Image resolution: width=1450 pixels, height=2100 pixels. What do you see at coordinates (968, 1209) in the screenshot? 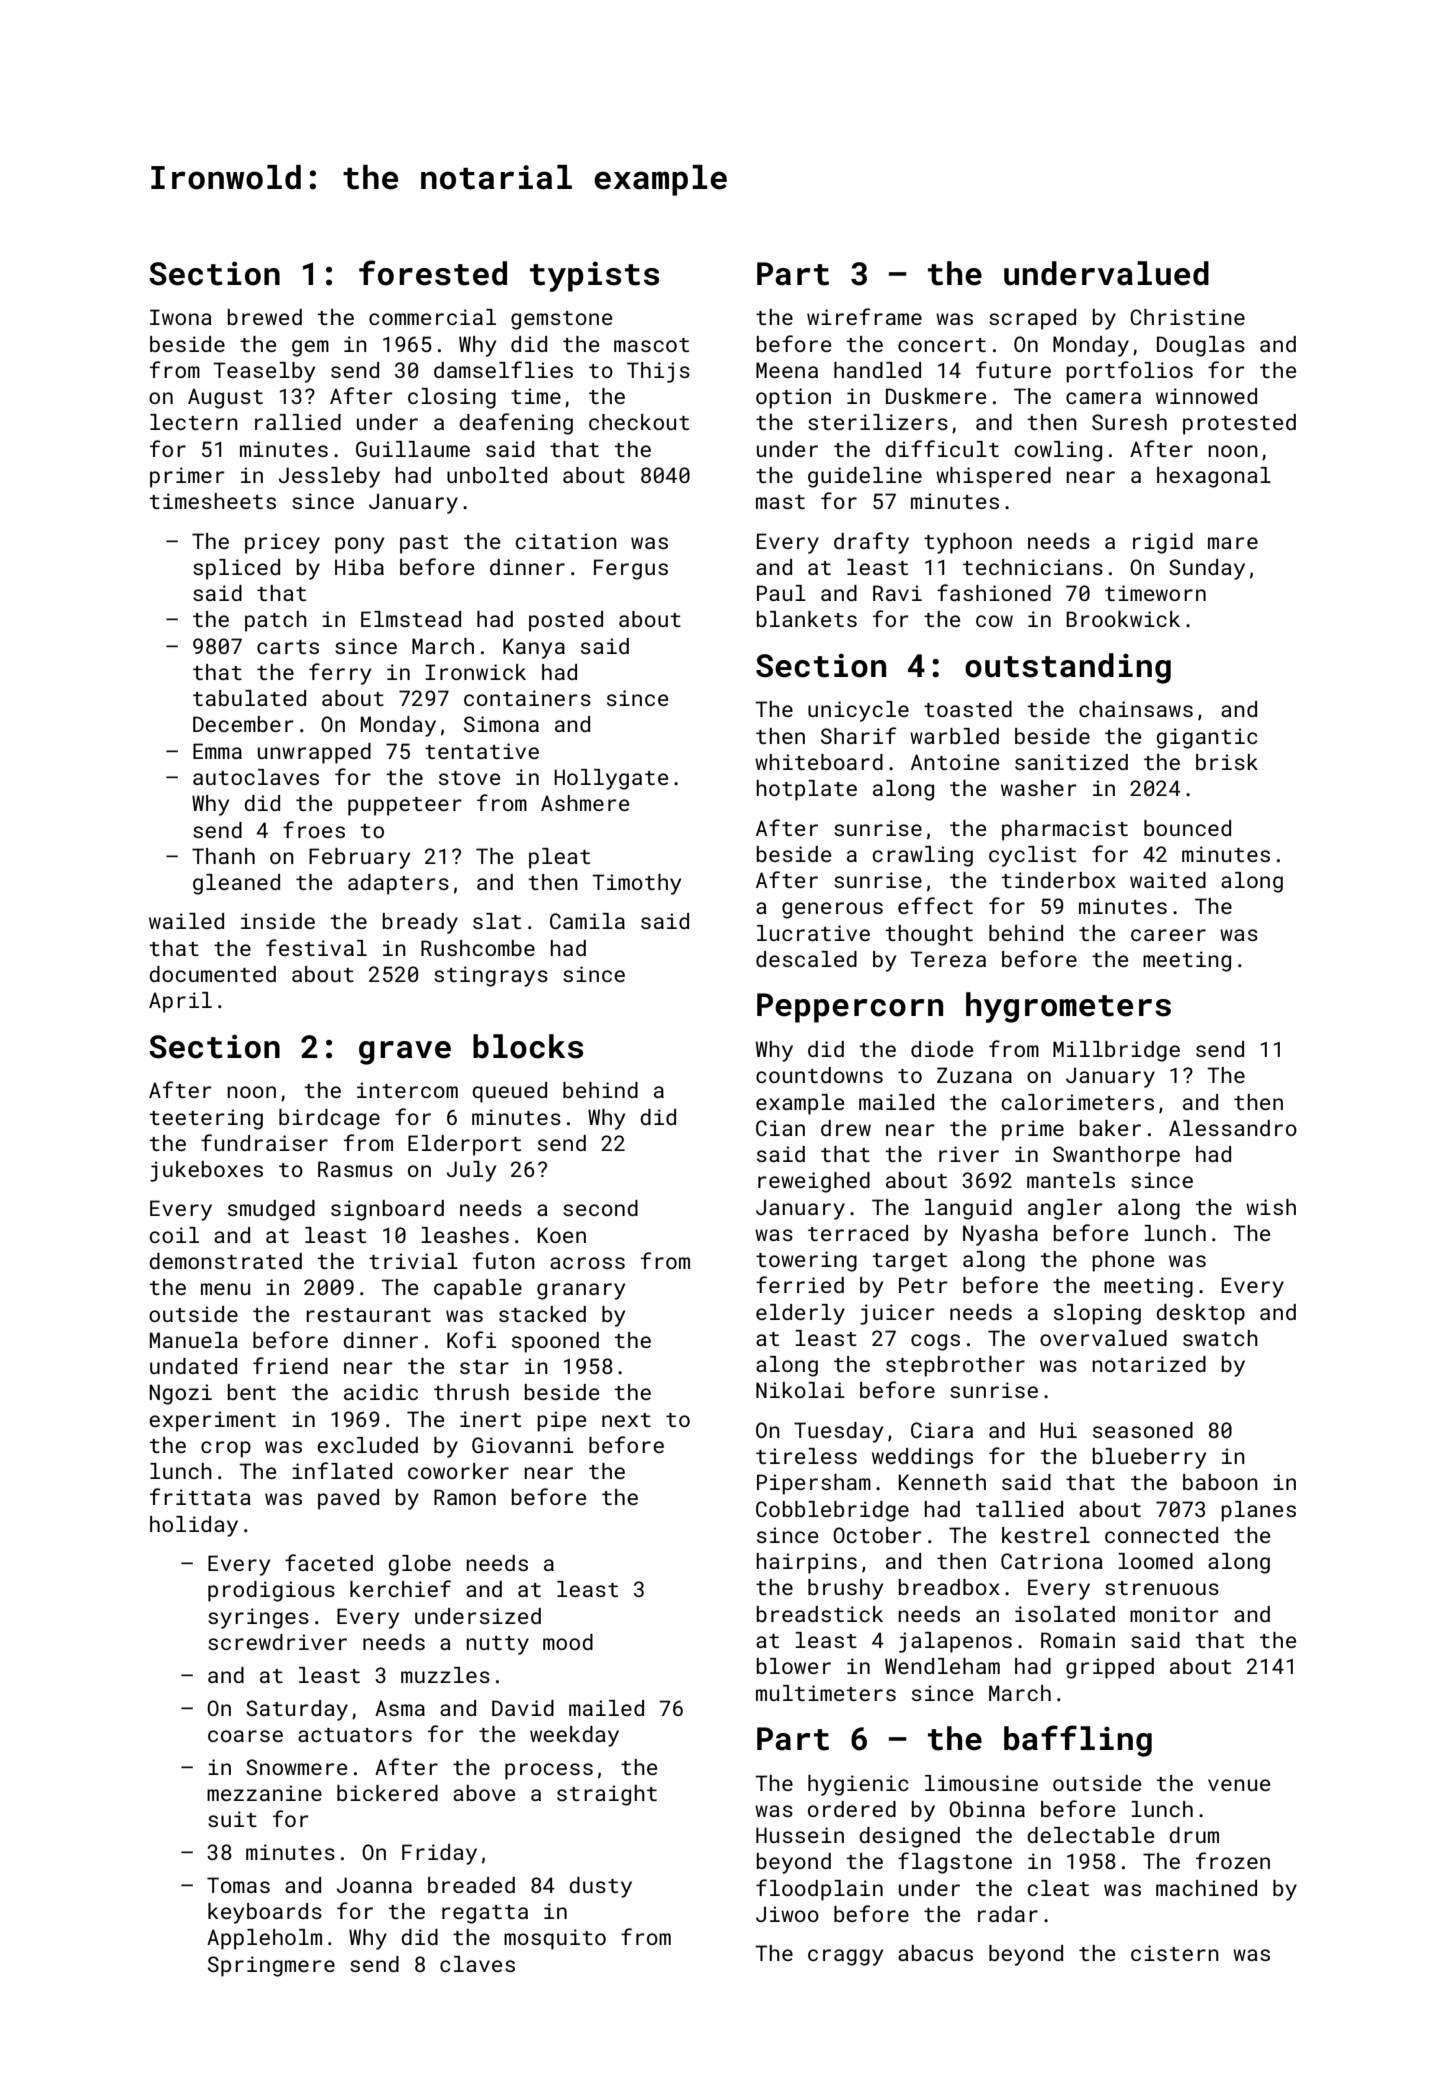
I see `languid` at bounding box center [968, 1209].
